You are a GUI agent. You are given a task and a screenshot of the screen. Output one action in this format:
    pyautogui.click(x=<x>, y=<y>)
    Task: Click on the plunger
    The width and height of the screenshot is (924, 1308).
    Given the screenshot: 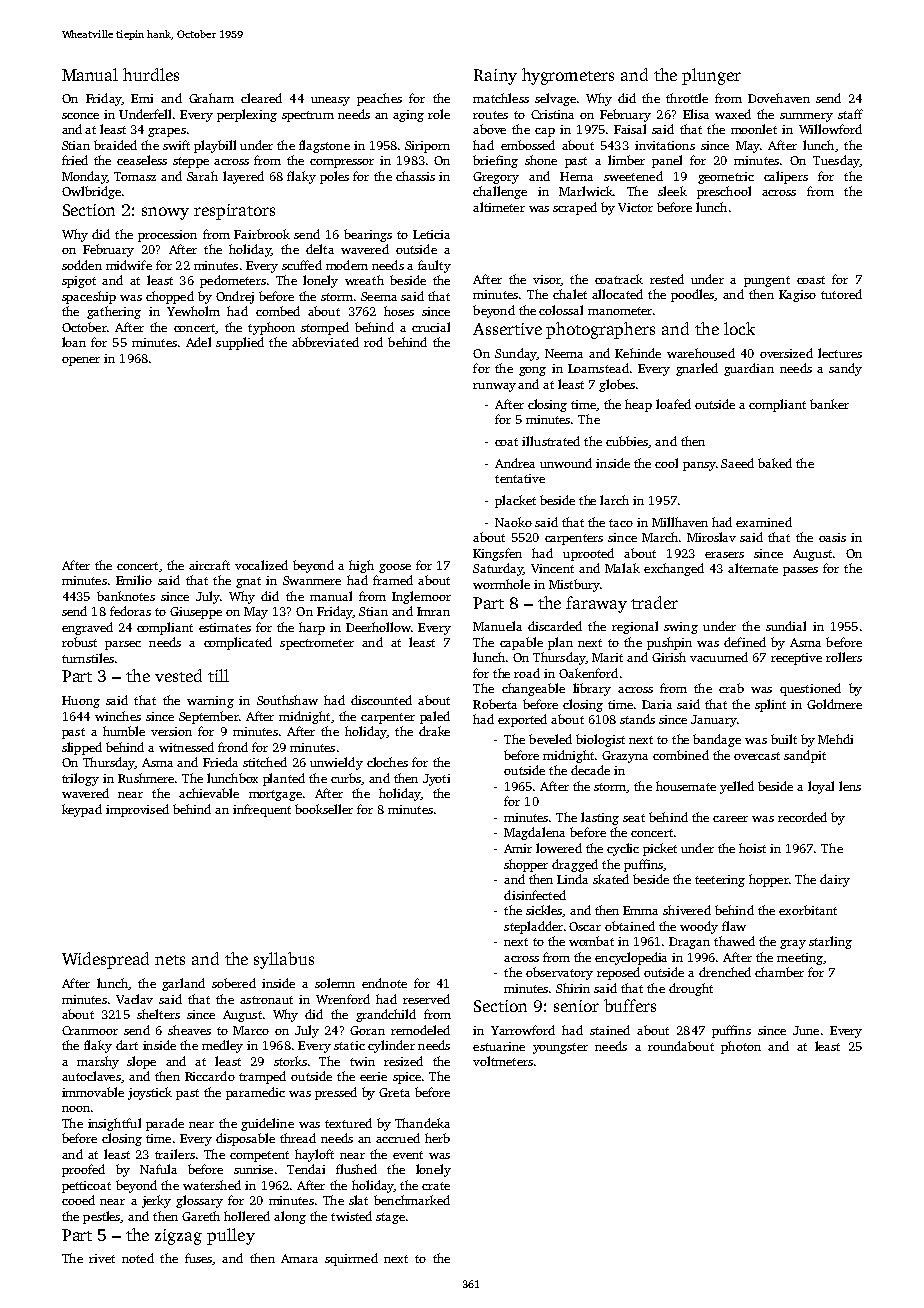 What is the action you would take?
    pyautogui.click(x=711, y=76)
